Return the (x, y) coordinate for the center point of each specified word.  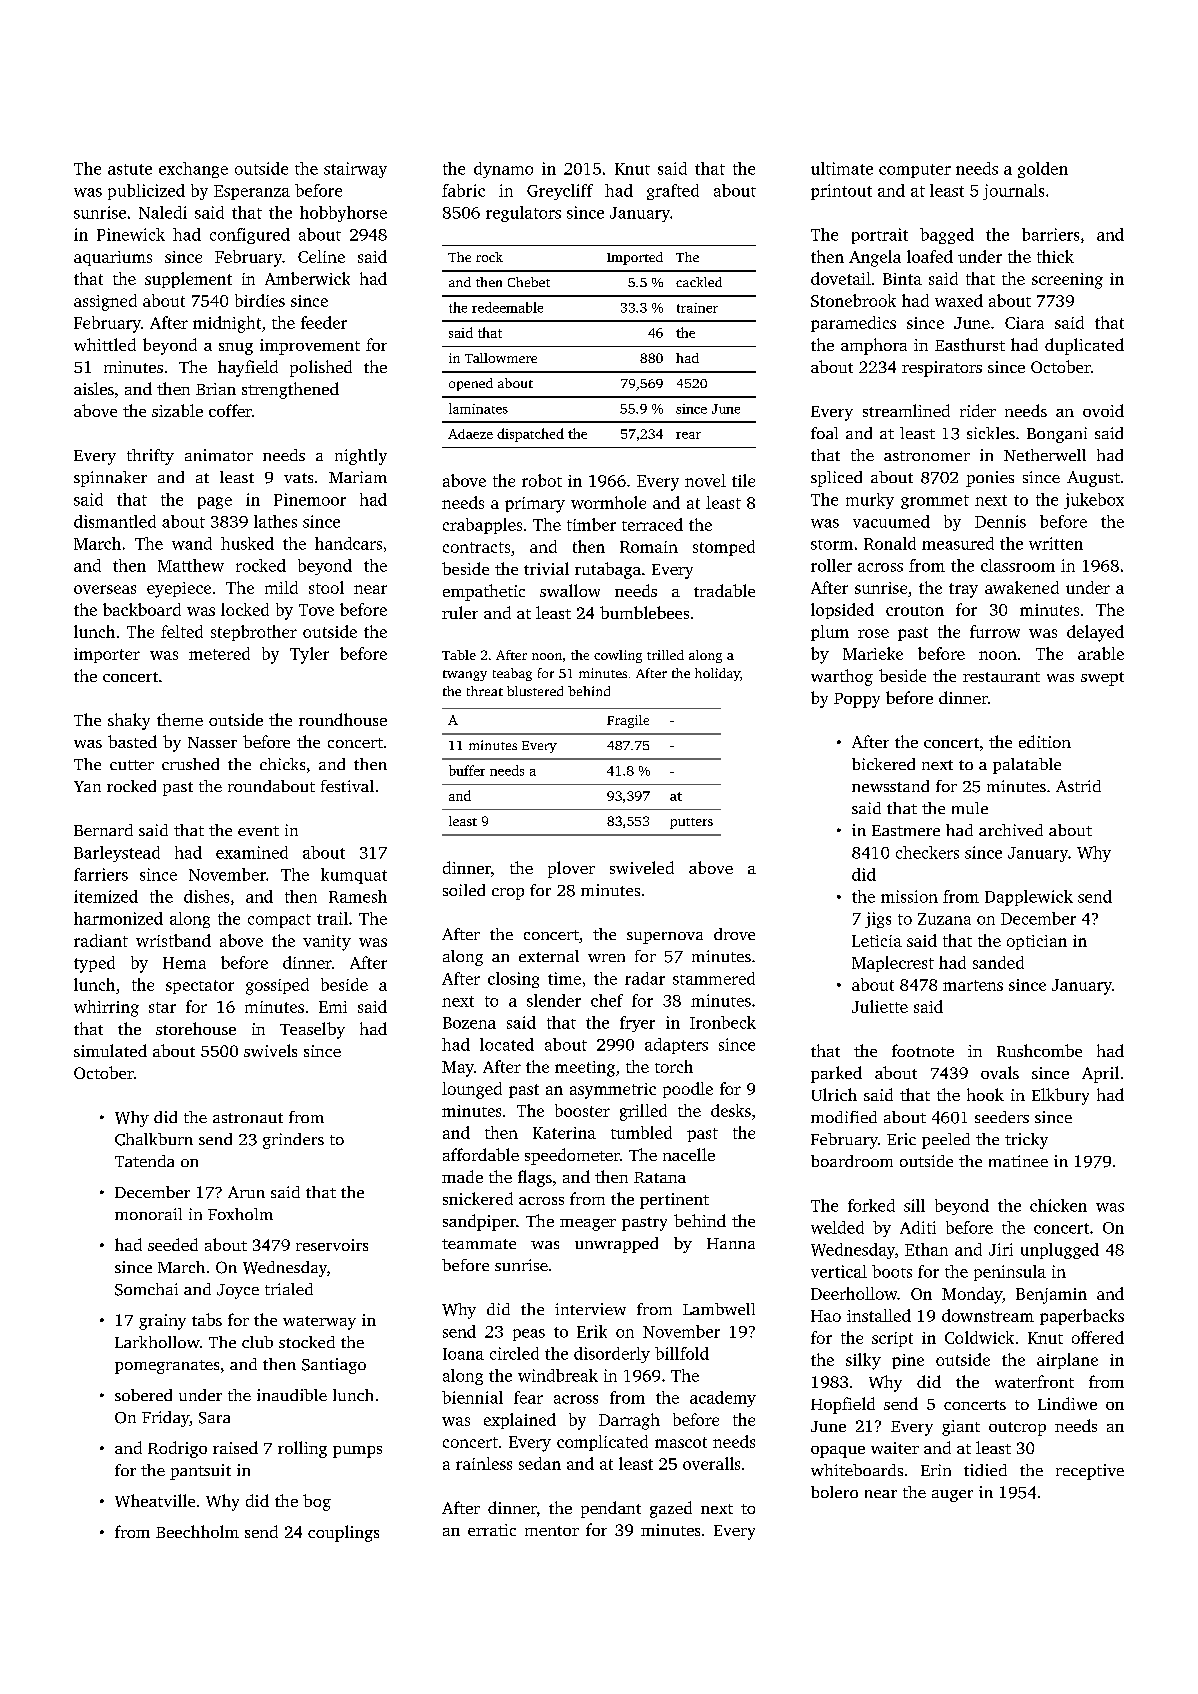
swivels (270, 1050)
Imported (635, 258)
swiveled (642, 867)
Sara (214, 1418)
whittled (105, 344)
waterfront (1034, 1381)
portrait (880, 236)
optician (1037, 942)
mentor (552, 1531)
